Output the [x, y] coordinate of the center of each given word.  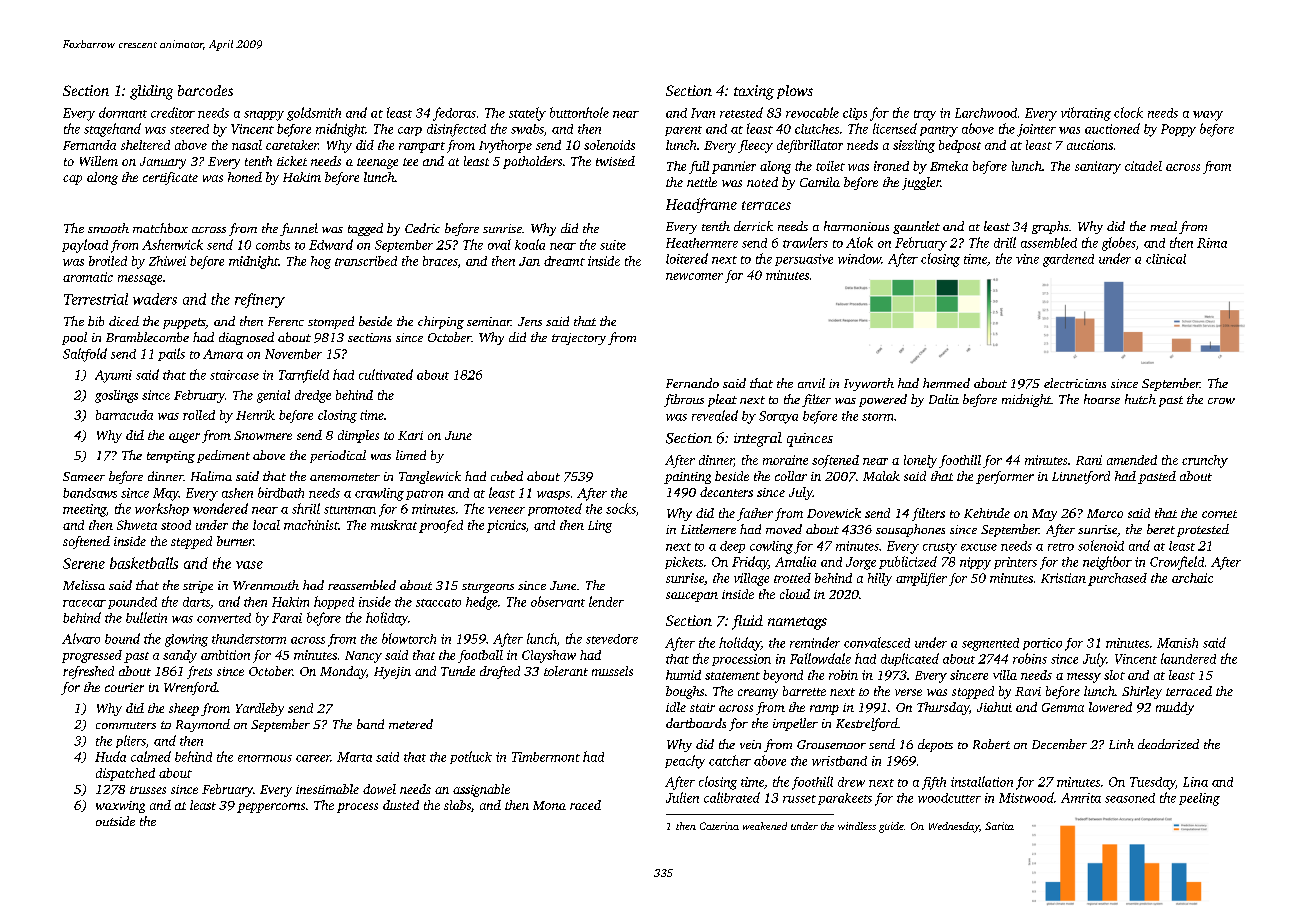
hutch [1140, 399]
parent [683, 131]
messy [1084, 678]
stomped [331, 322]
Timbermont [546, 757]
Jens [530, 321]
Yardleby [260, 709]
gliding [151, 92]
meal [1163, 226]
